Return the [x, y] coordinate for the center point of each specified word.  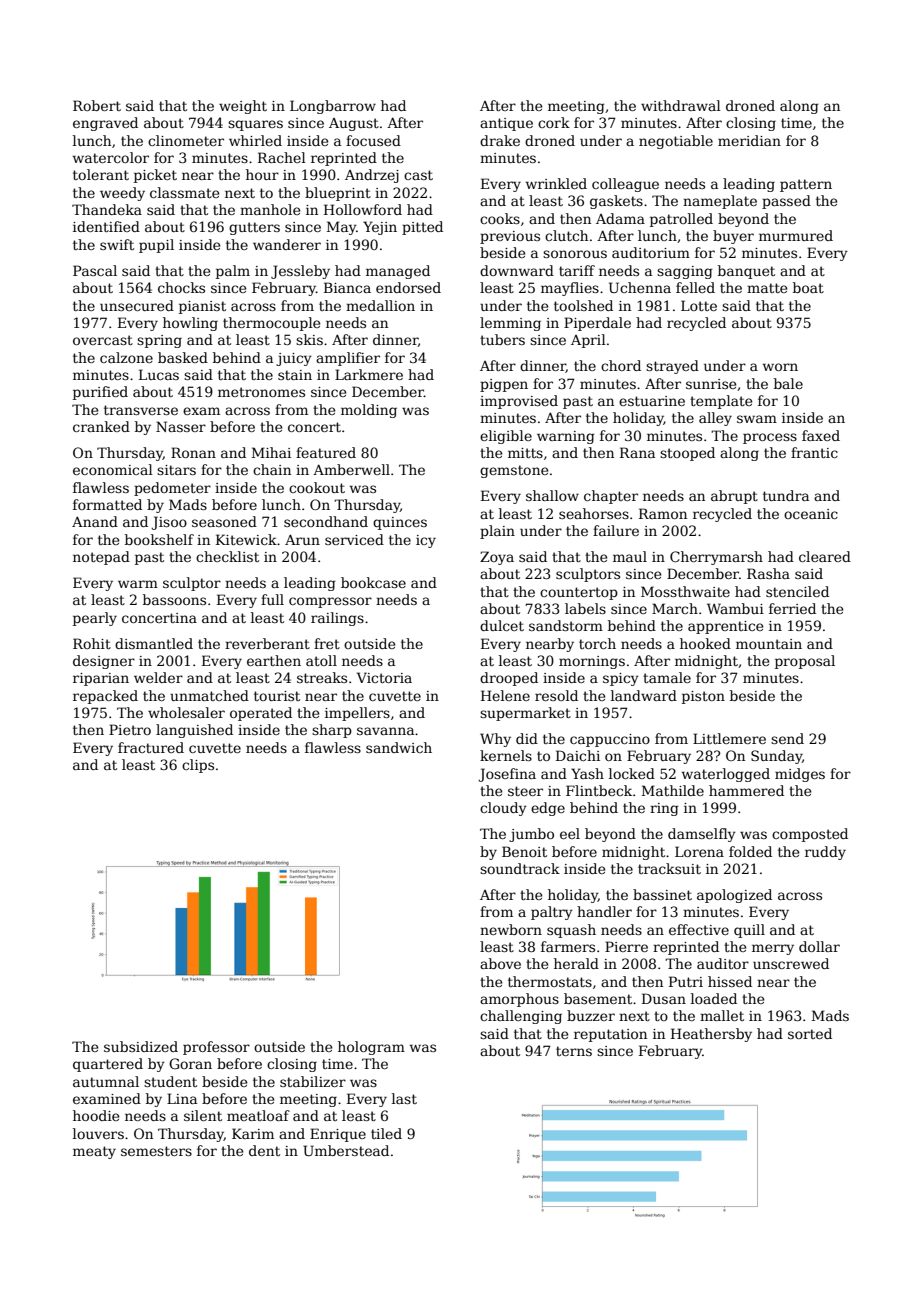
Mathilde [673, 790]
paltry [552, 913]
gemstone [514, 471]
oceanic [811, 514]
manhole [270, 209]
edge [548, 809]
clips [198, 766]
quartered [108, 1065]
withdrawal [681, 105]
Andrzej [372, 176]
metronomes [261, 392]
